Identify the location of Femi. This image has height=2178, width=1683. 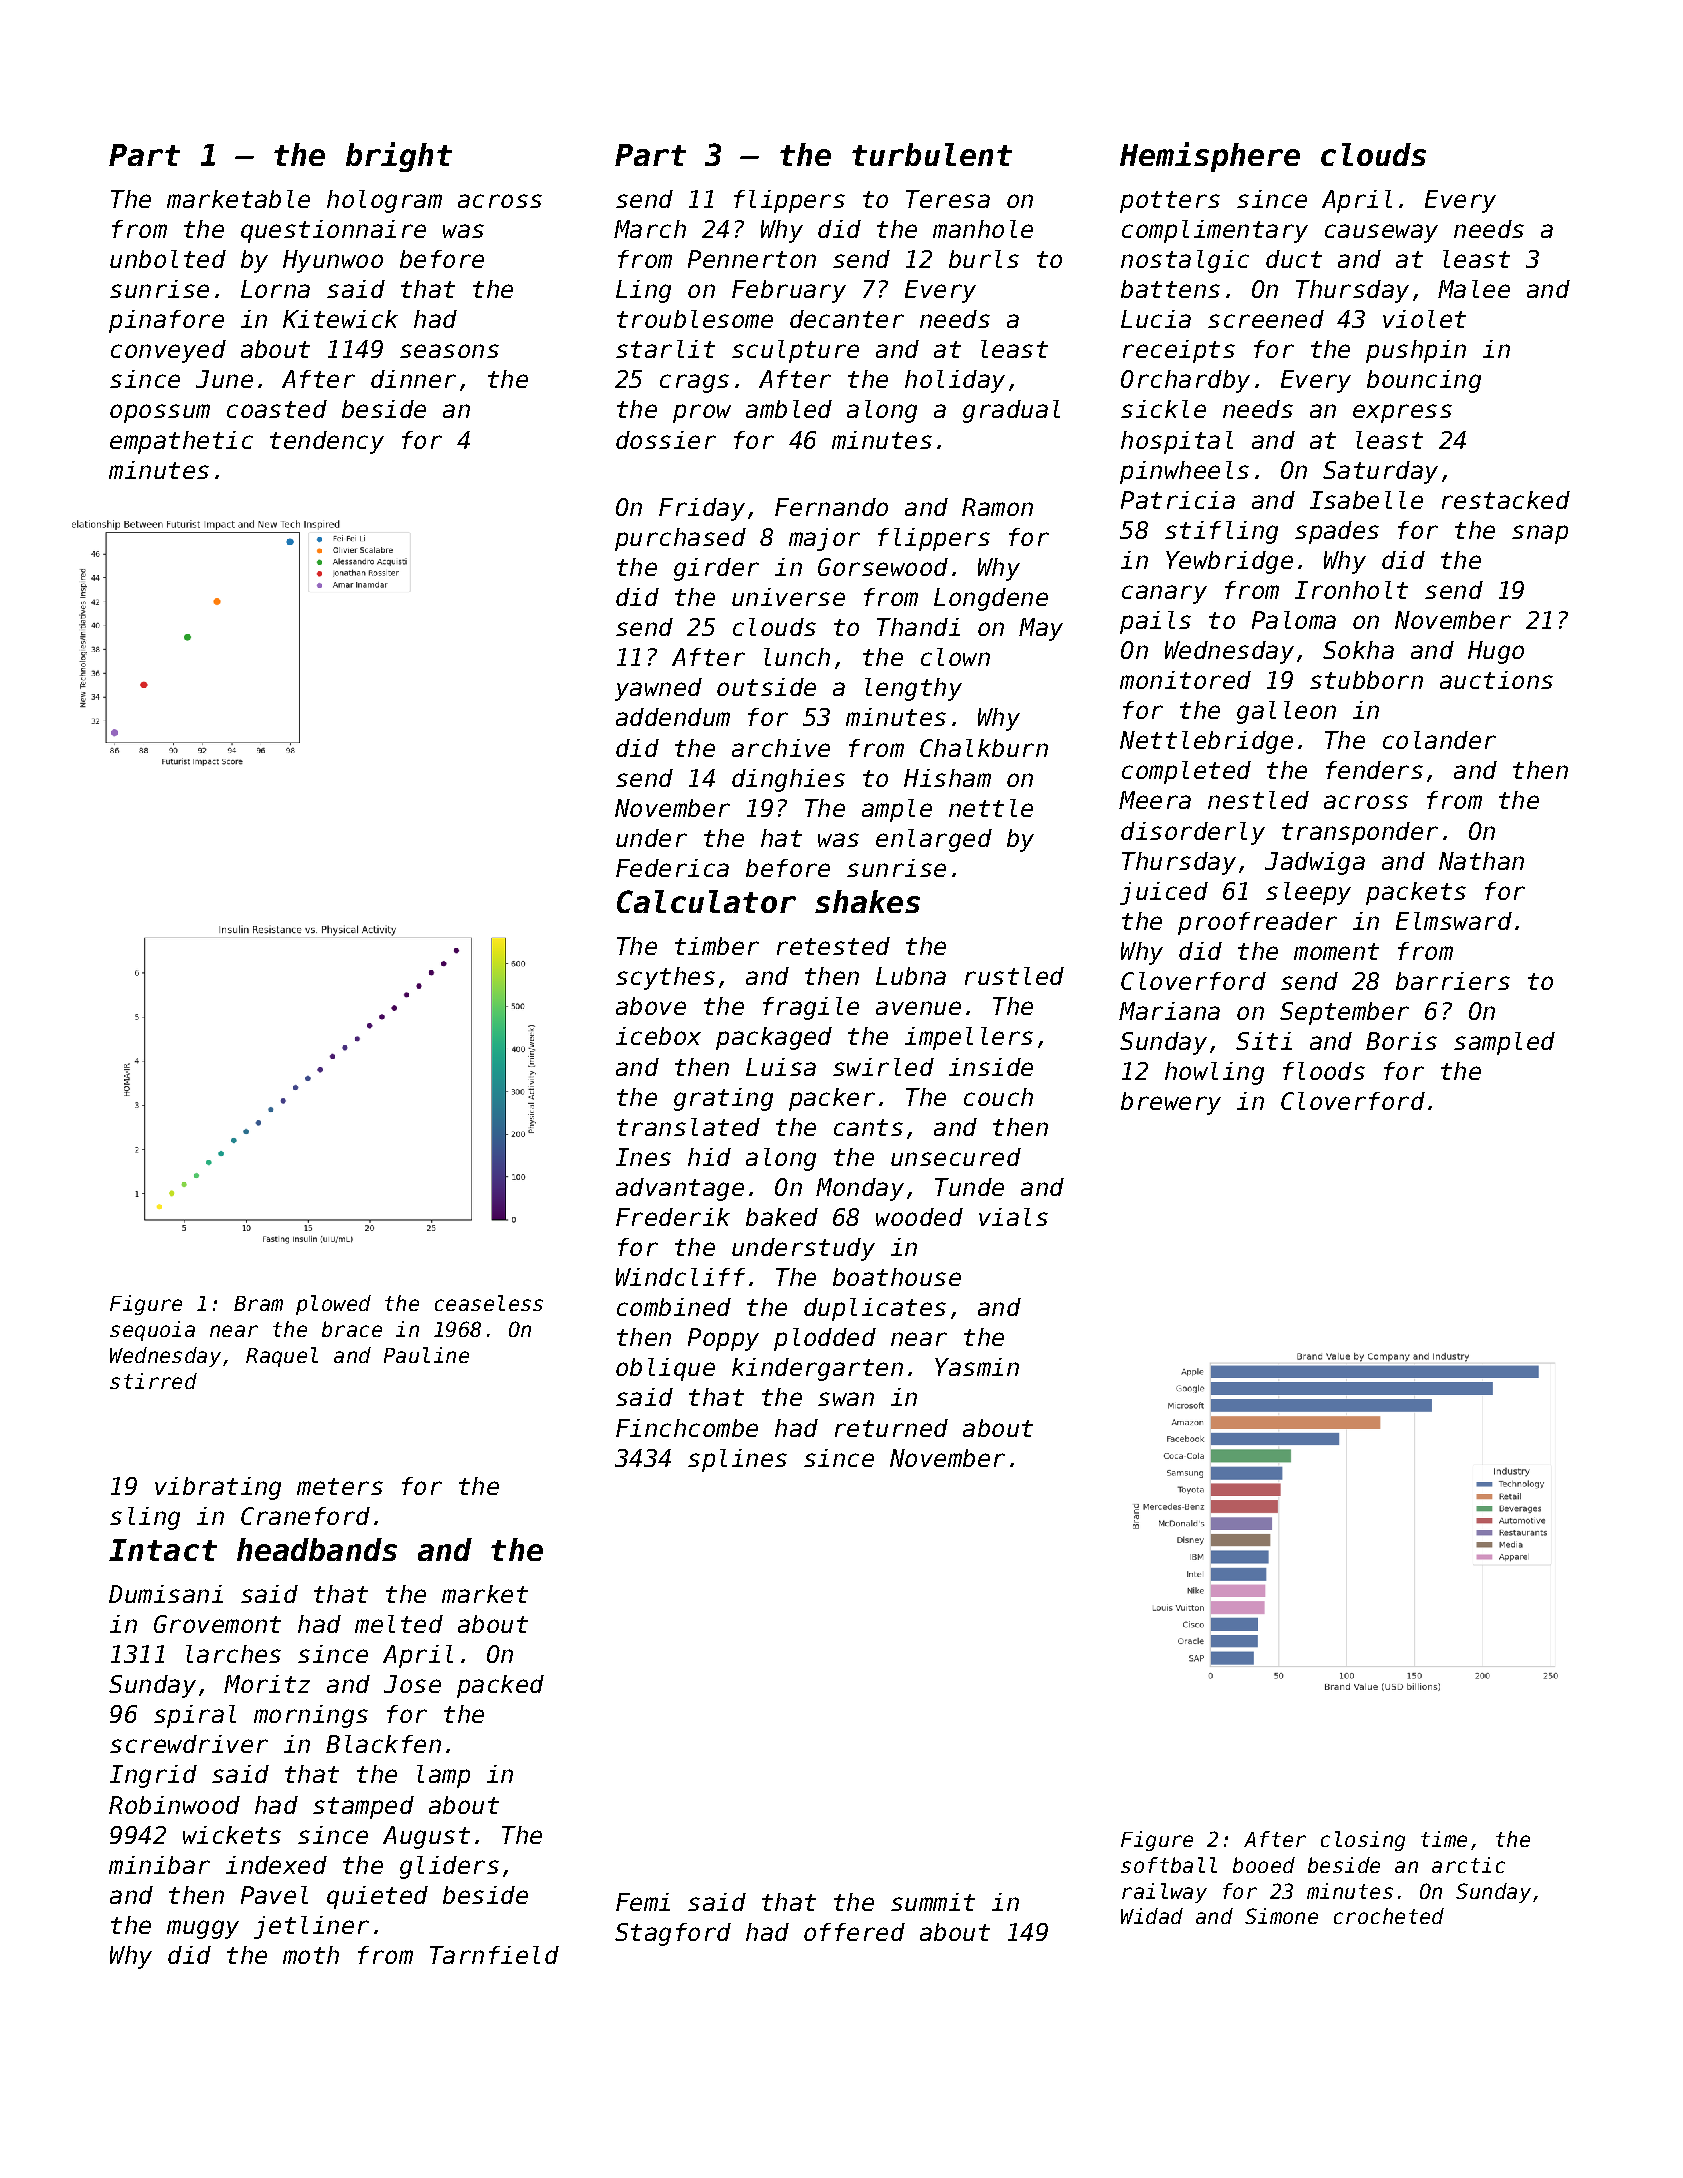
(643, 1902).
